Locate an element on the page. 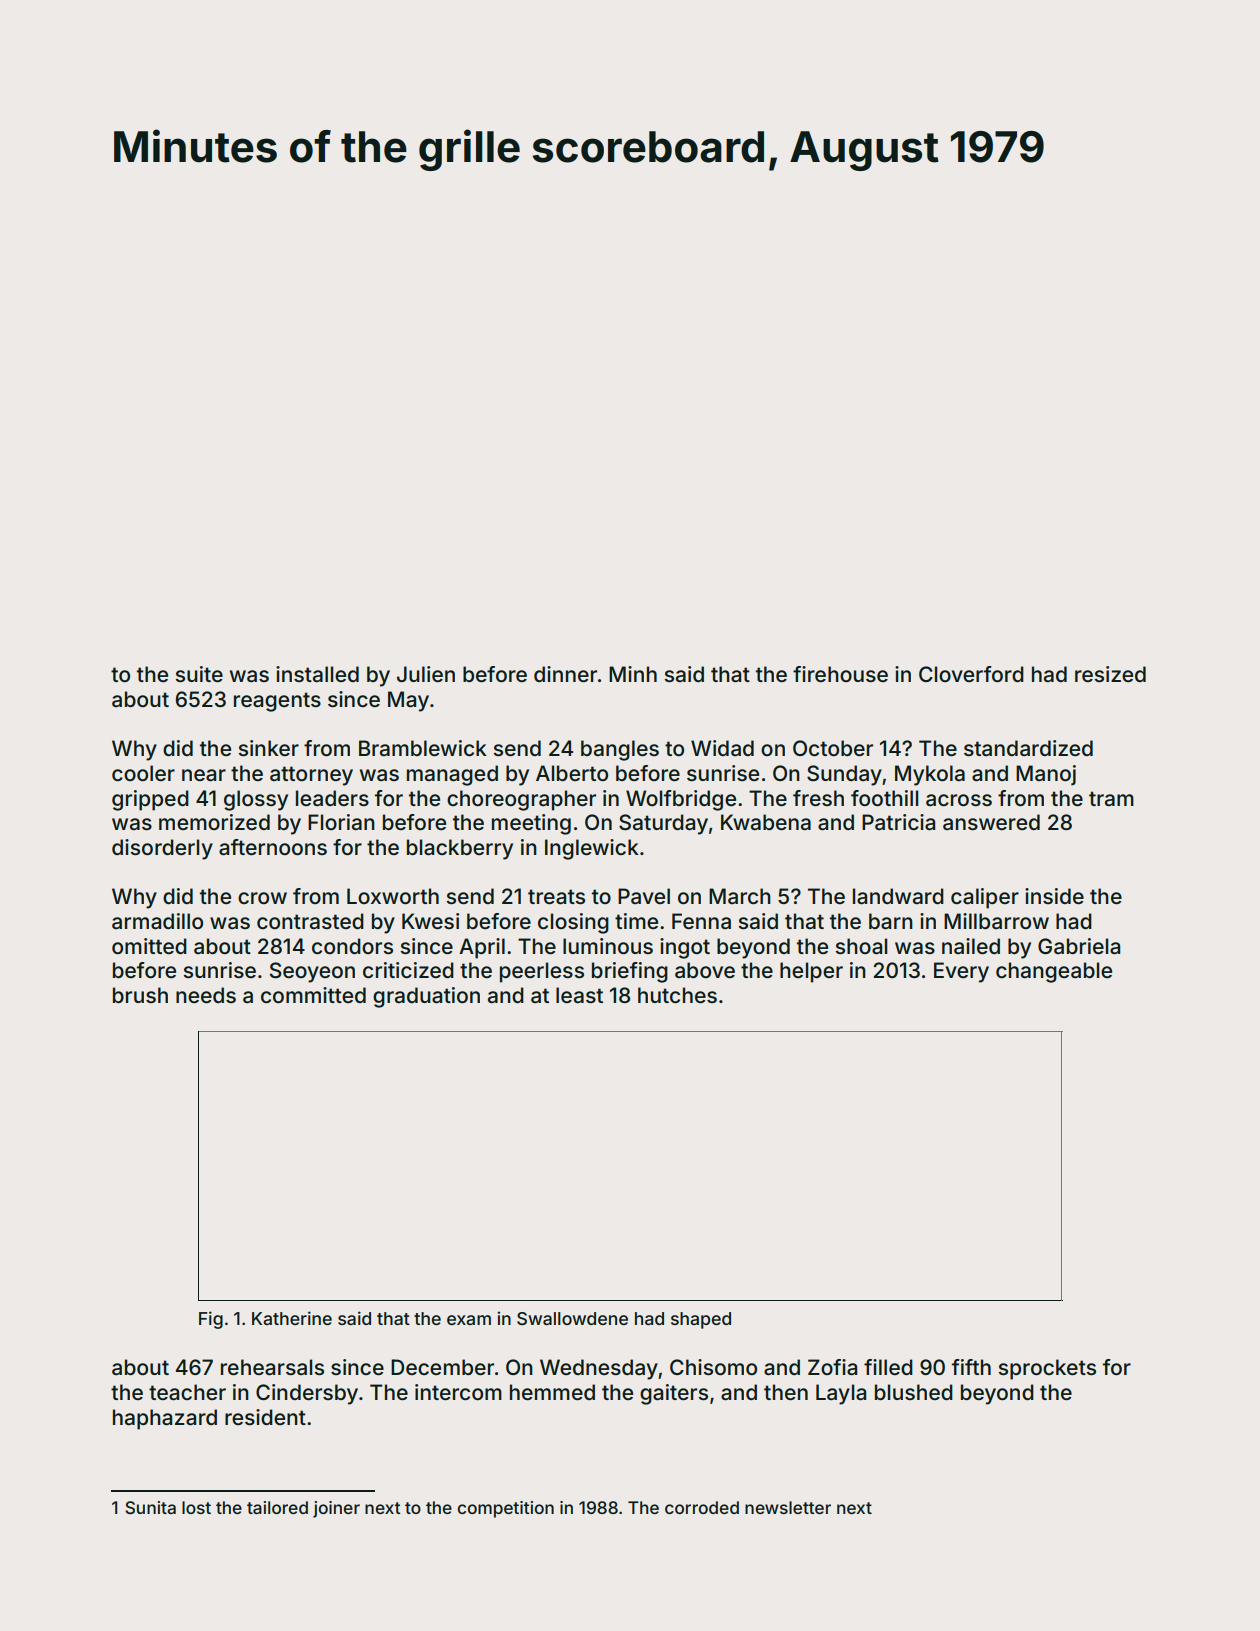 This image has height=1631, width=1260. fifth is located at coordinates (971, 1367).
